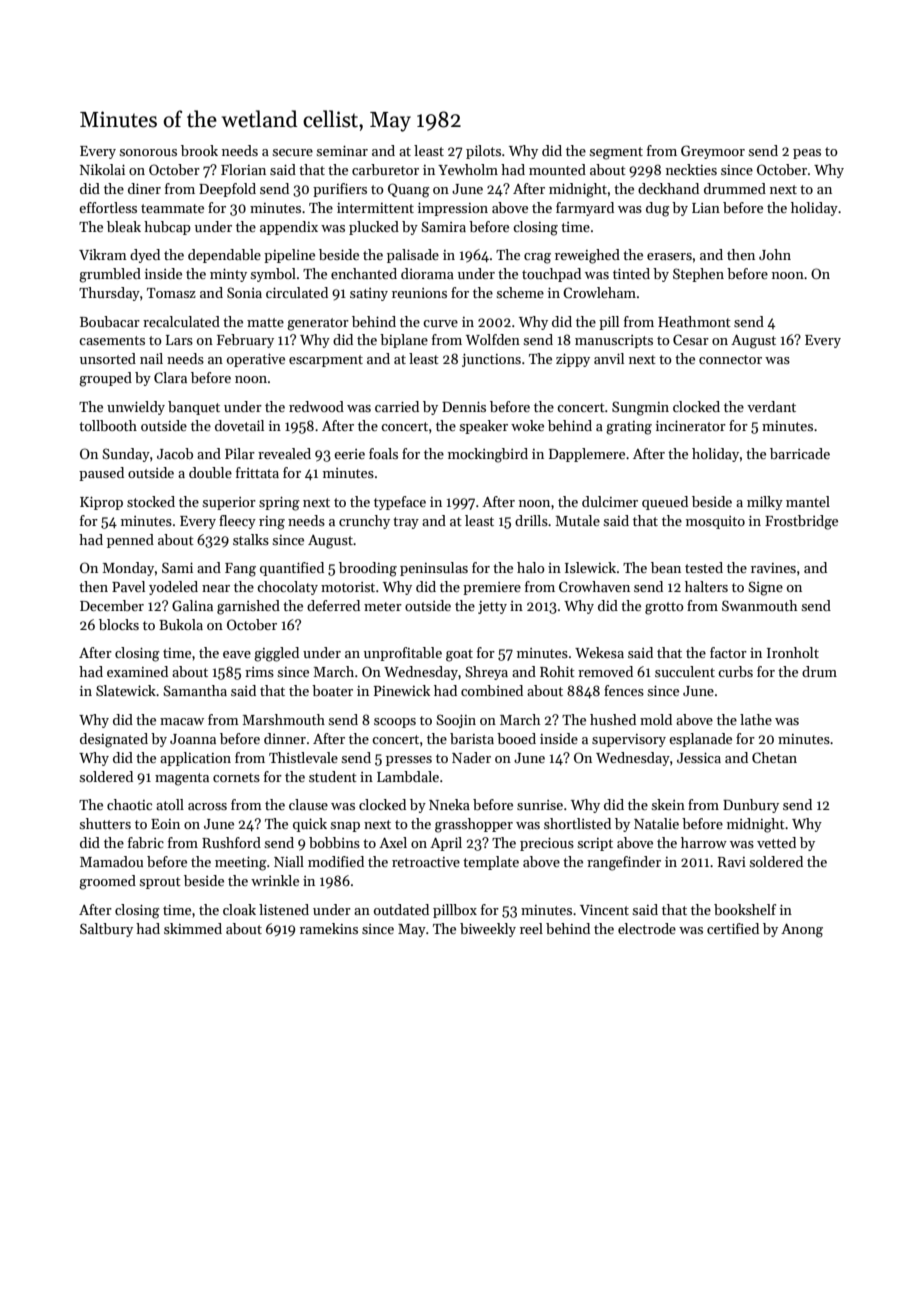  I want to click on mounted, so click(557, 169).
